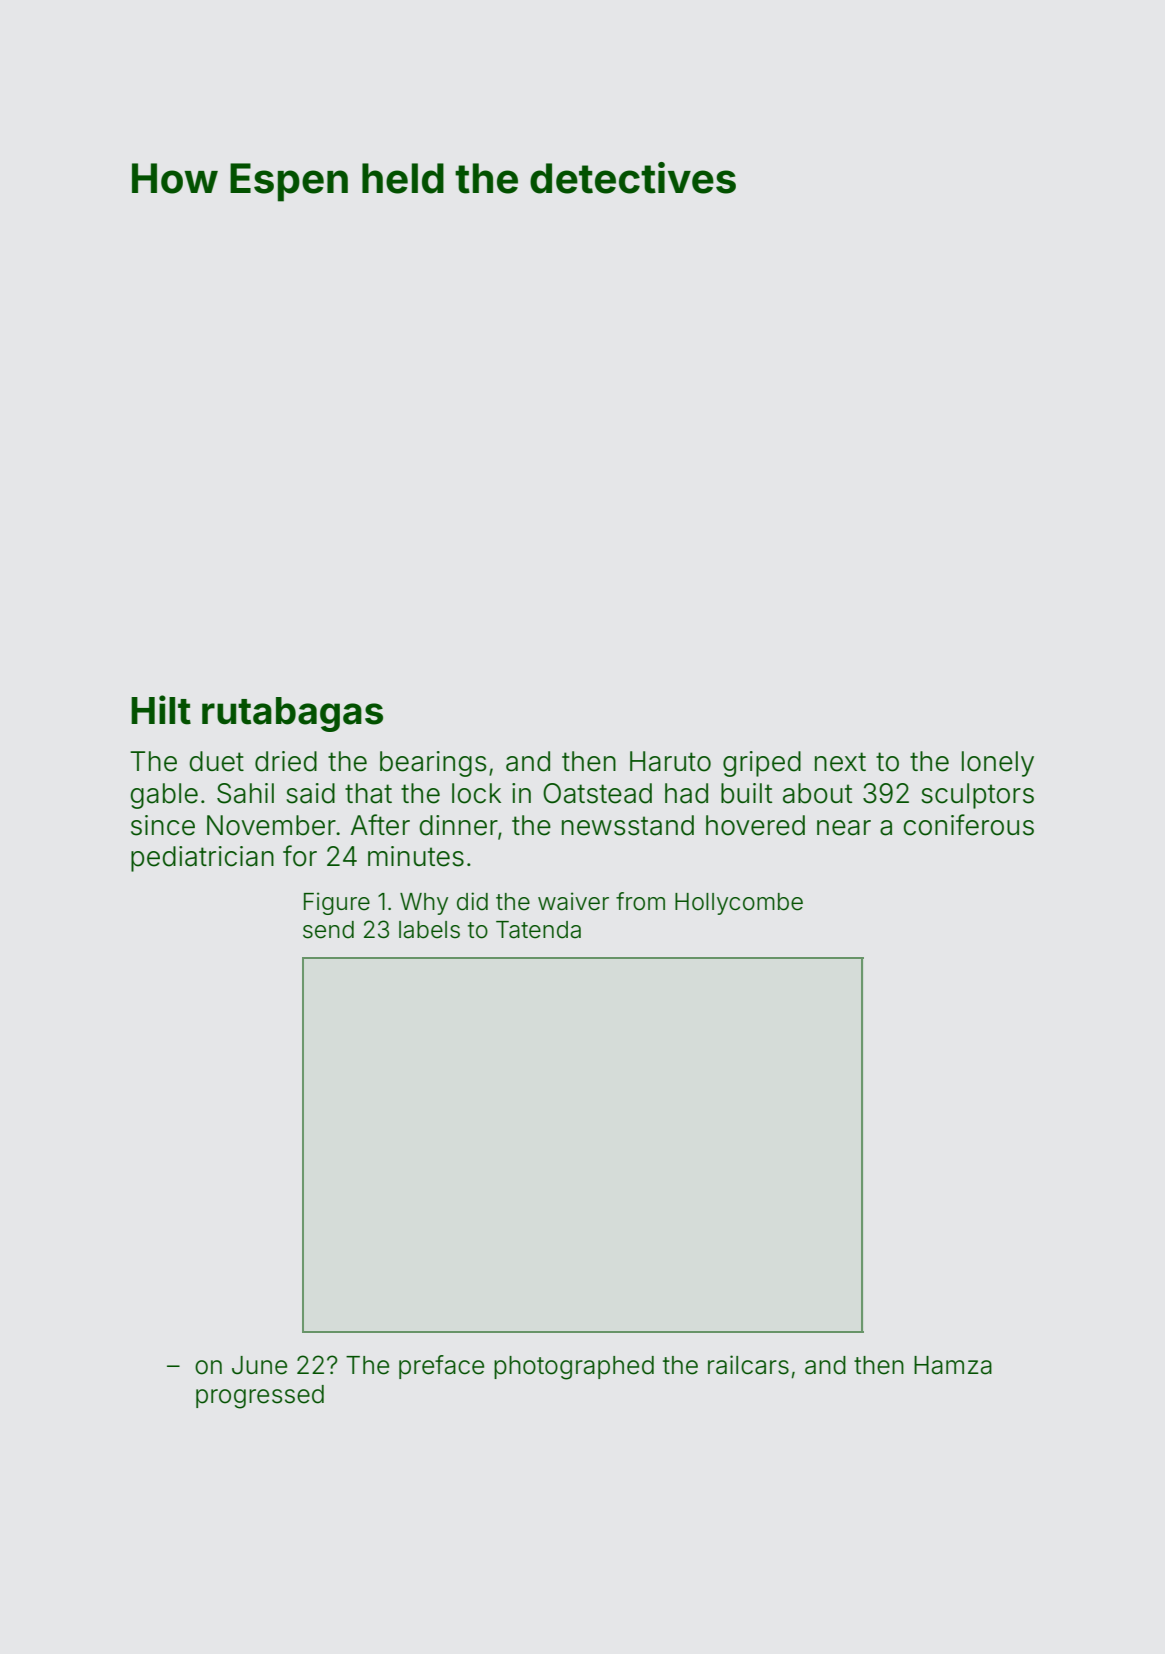 This document has width=1165, height=1654. I want to click on near, so click(844, 828).
